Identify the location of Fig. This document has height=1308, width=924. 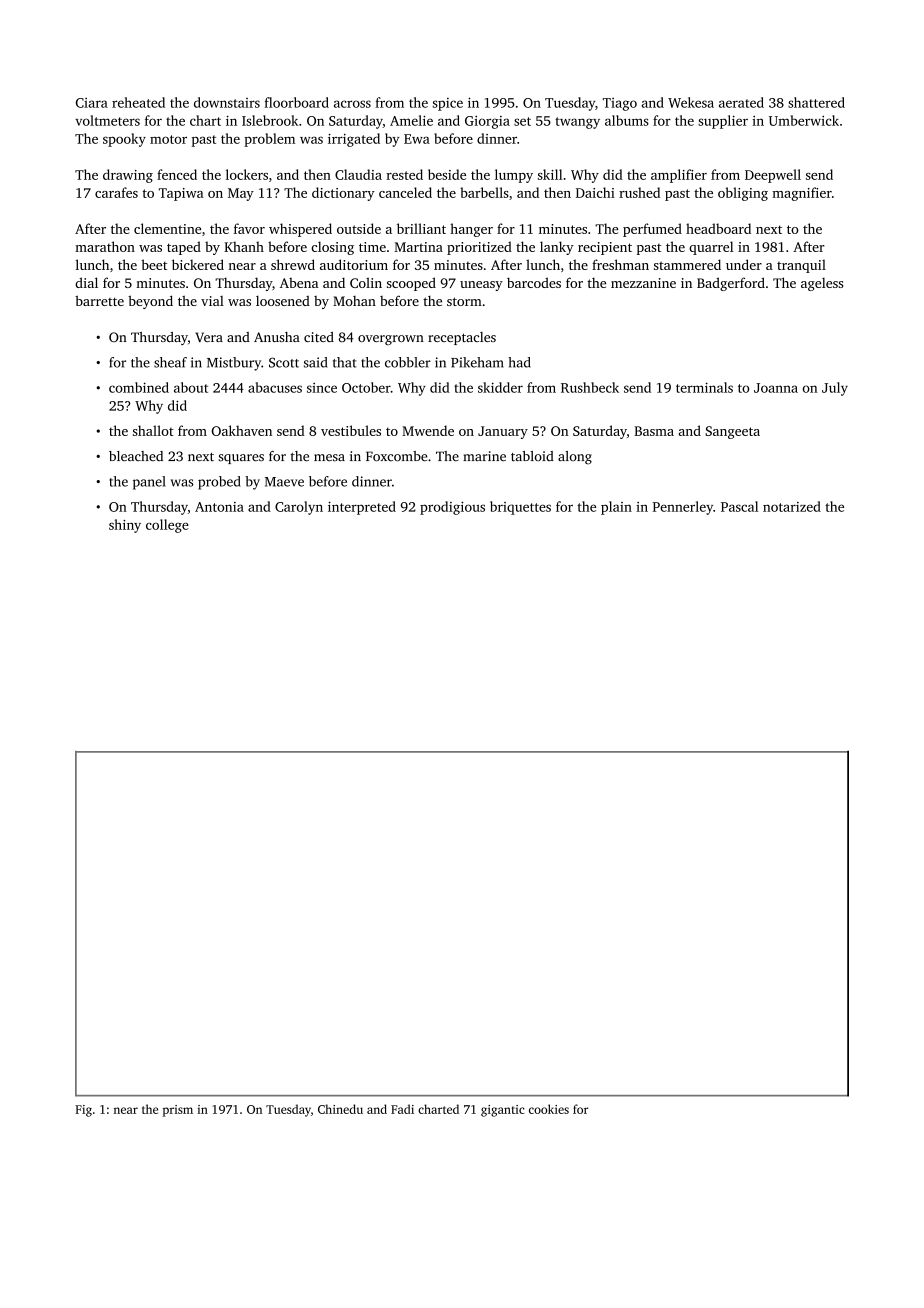
(83, 1111).
